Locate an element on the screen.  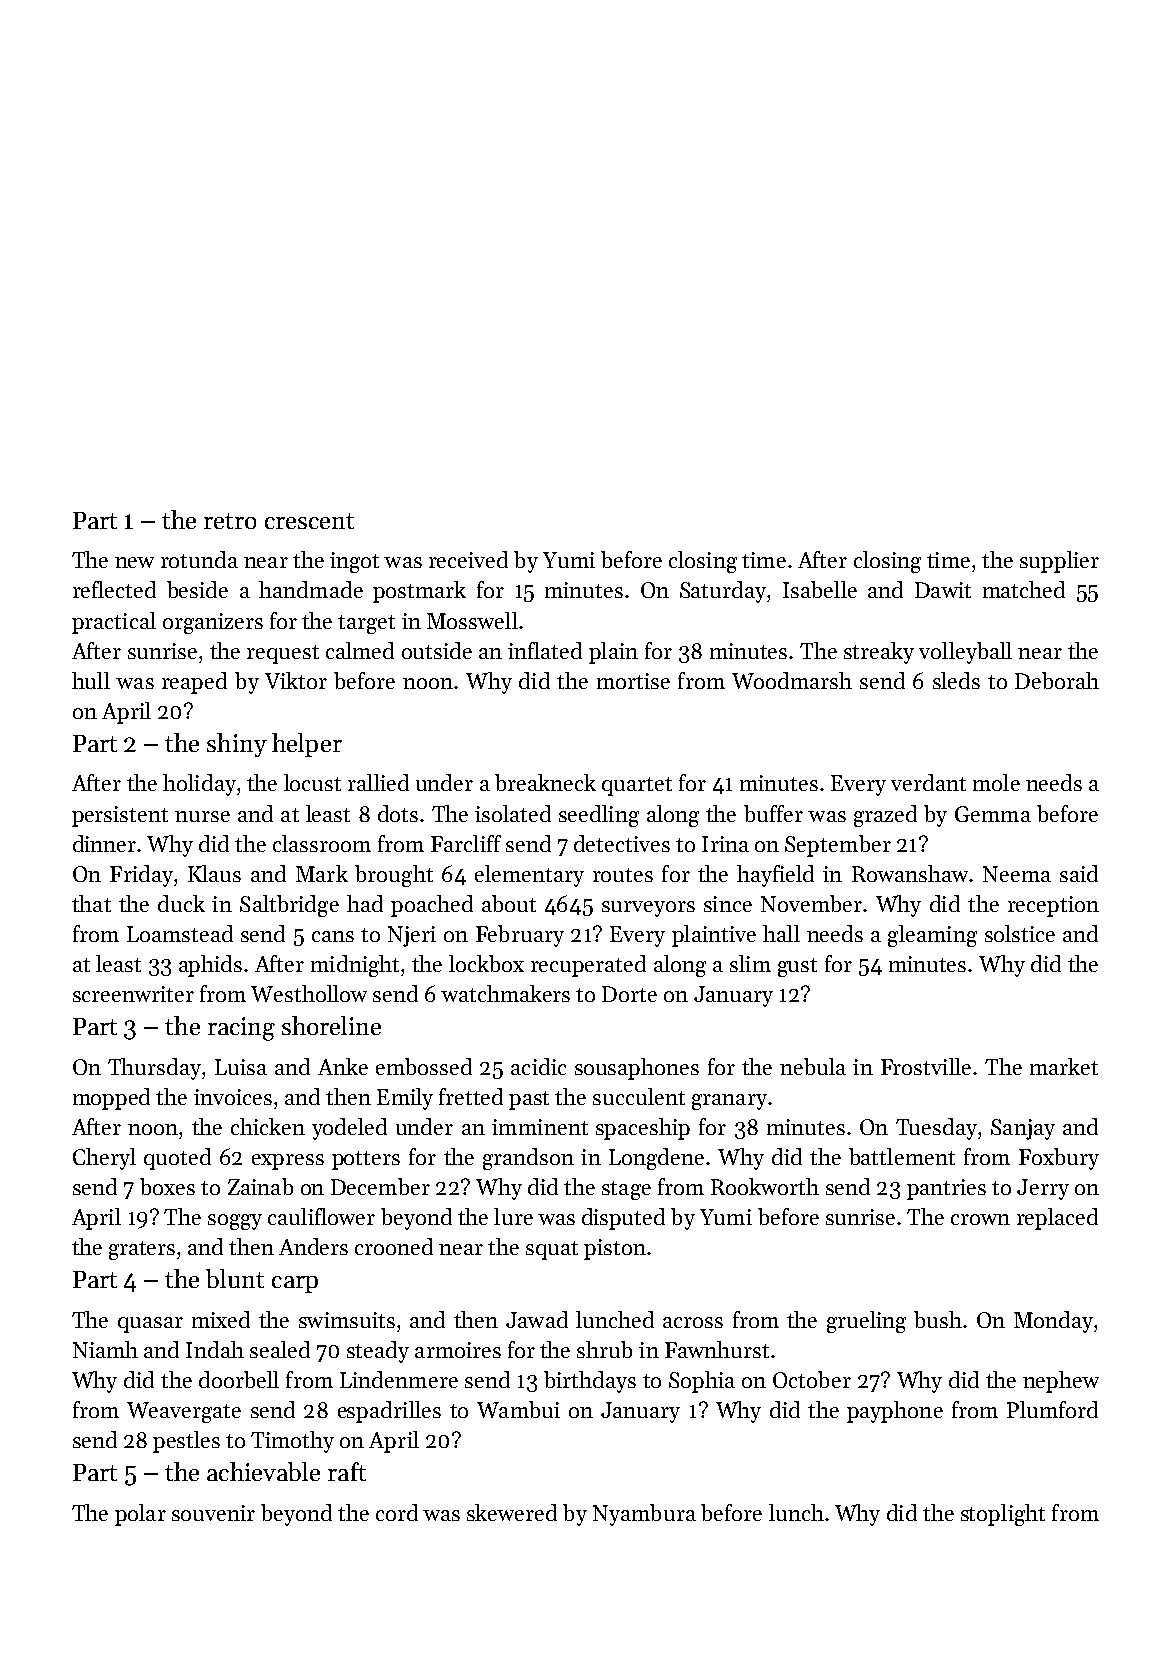
Dawit is located at coordinates (943, 590).
